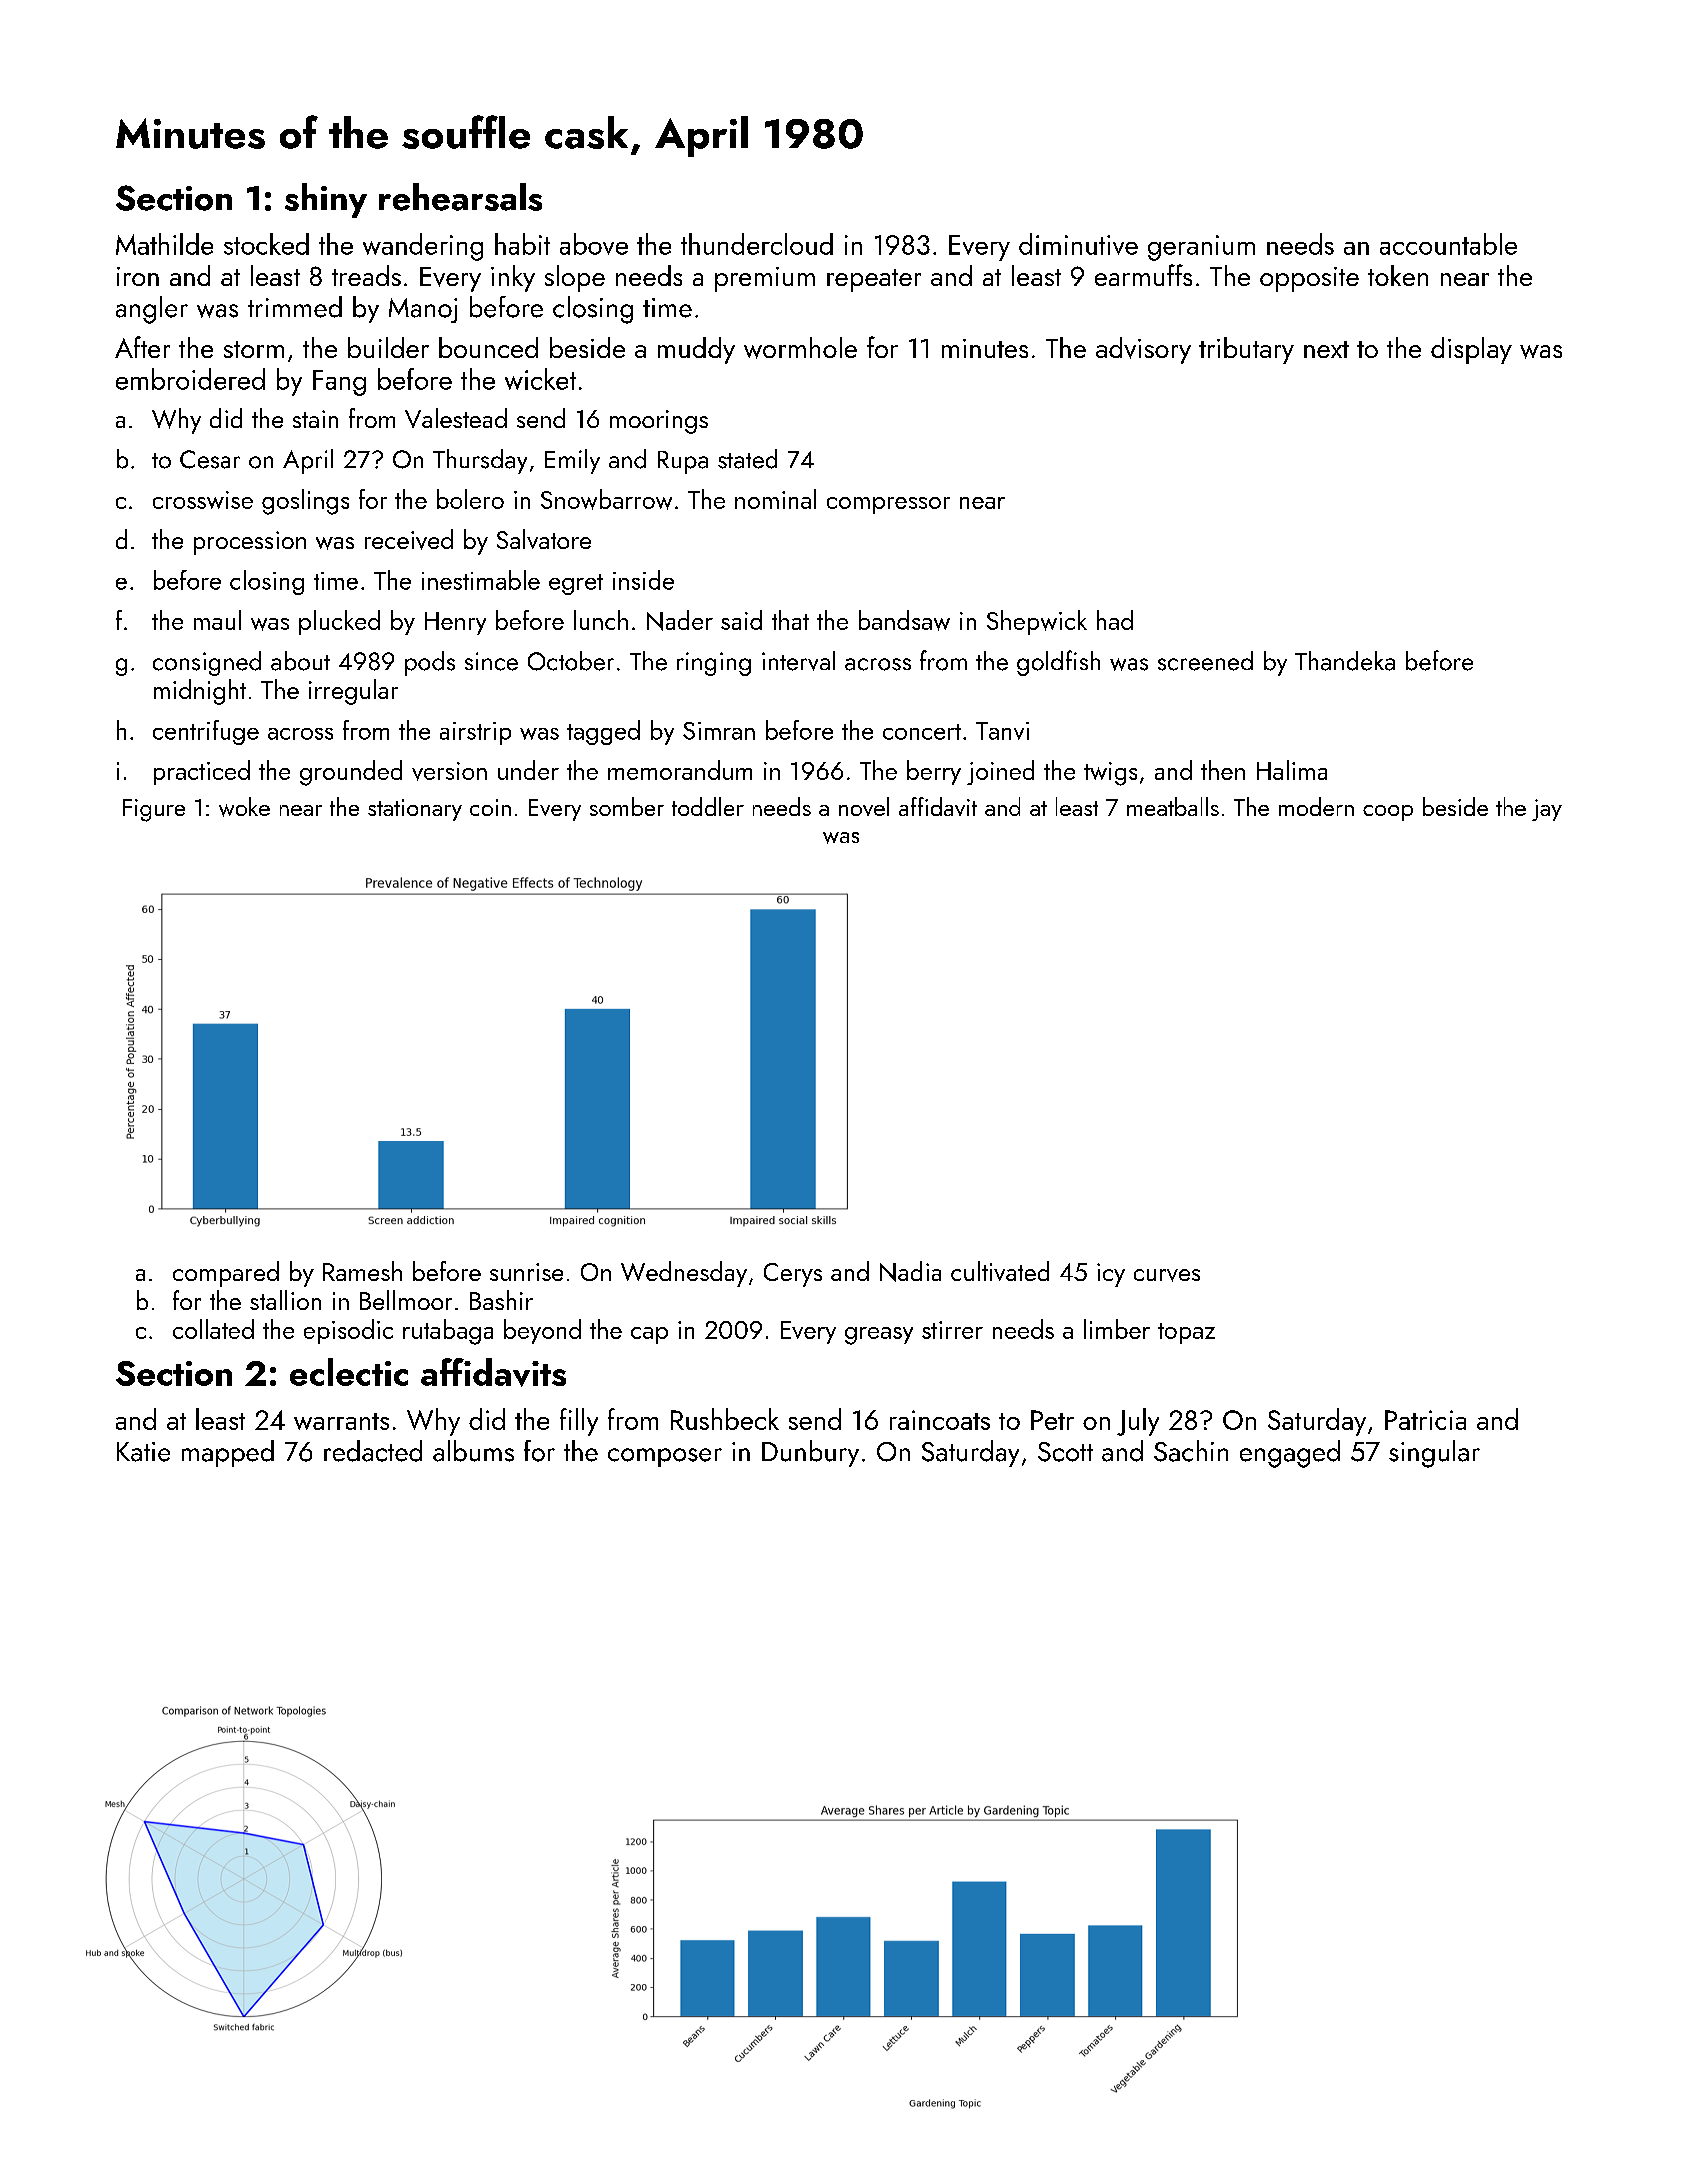 This screenshot has height=2178, width=1683. Describe the element at coordinates (226, 1274) in the screenshot. I see `compared` at that location.
